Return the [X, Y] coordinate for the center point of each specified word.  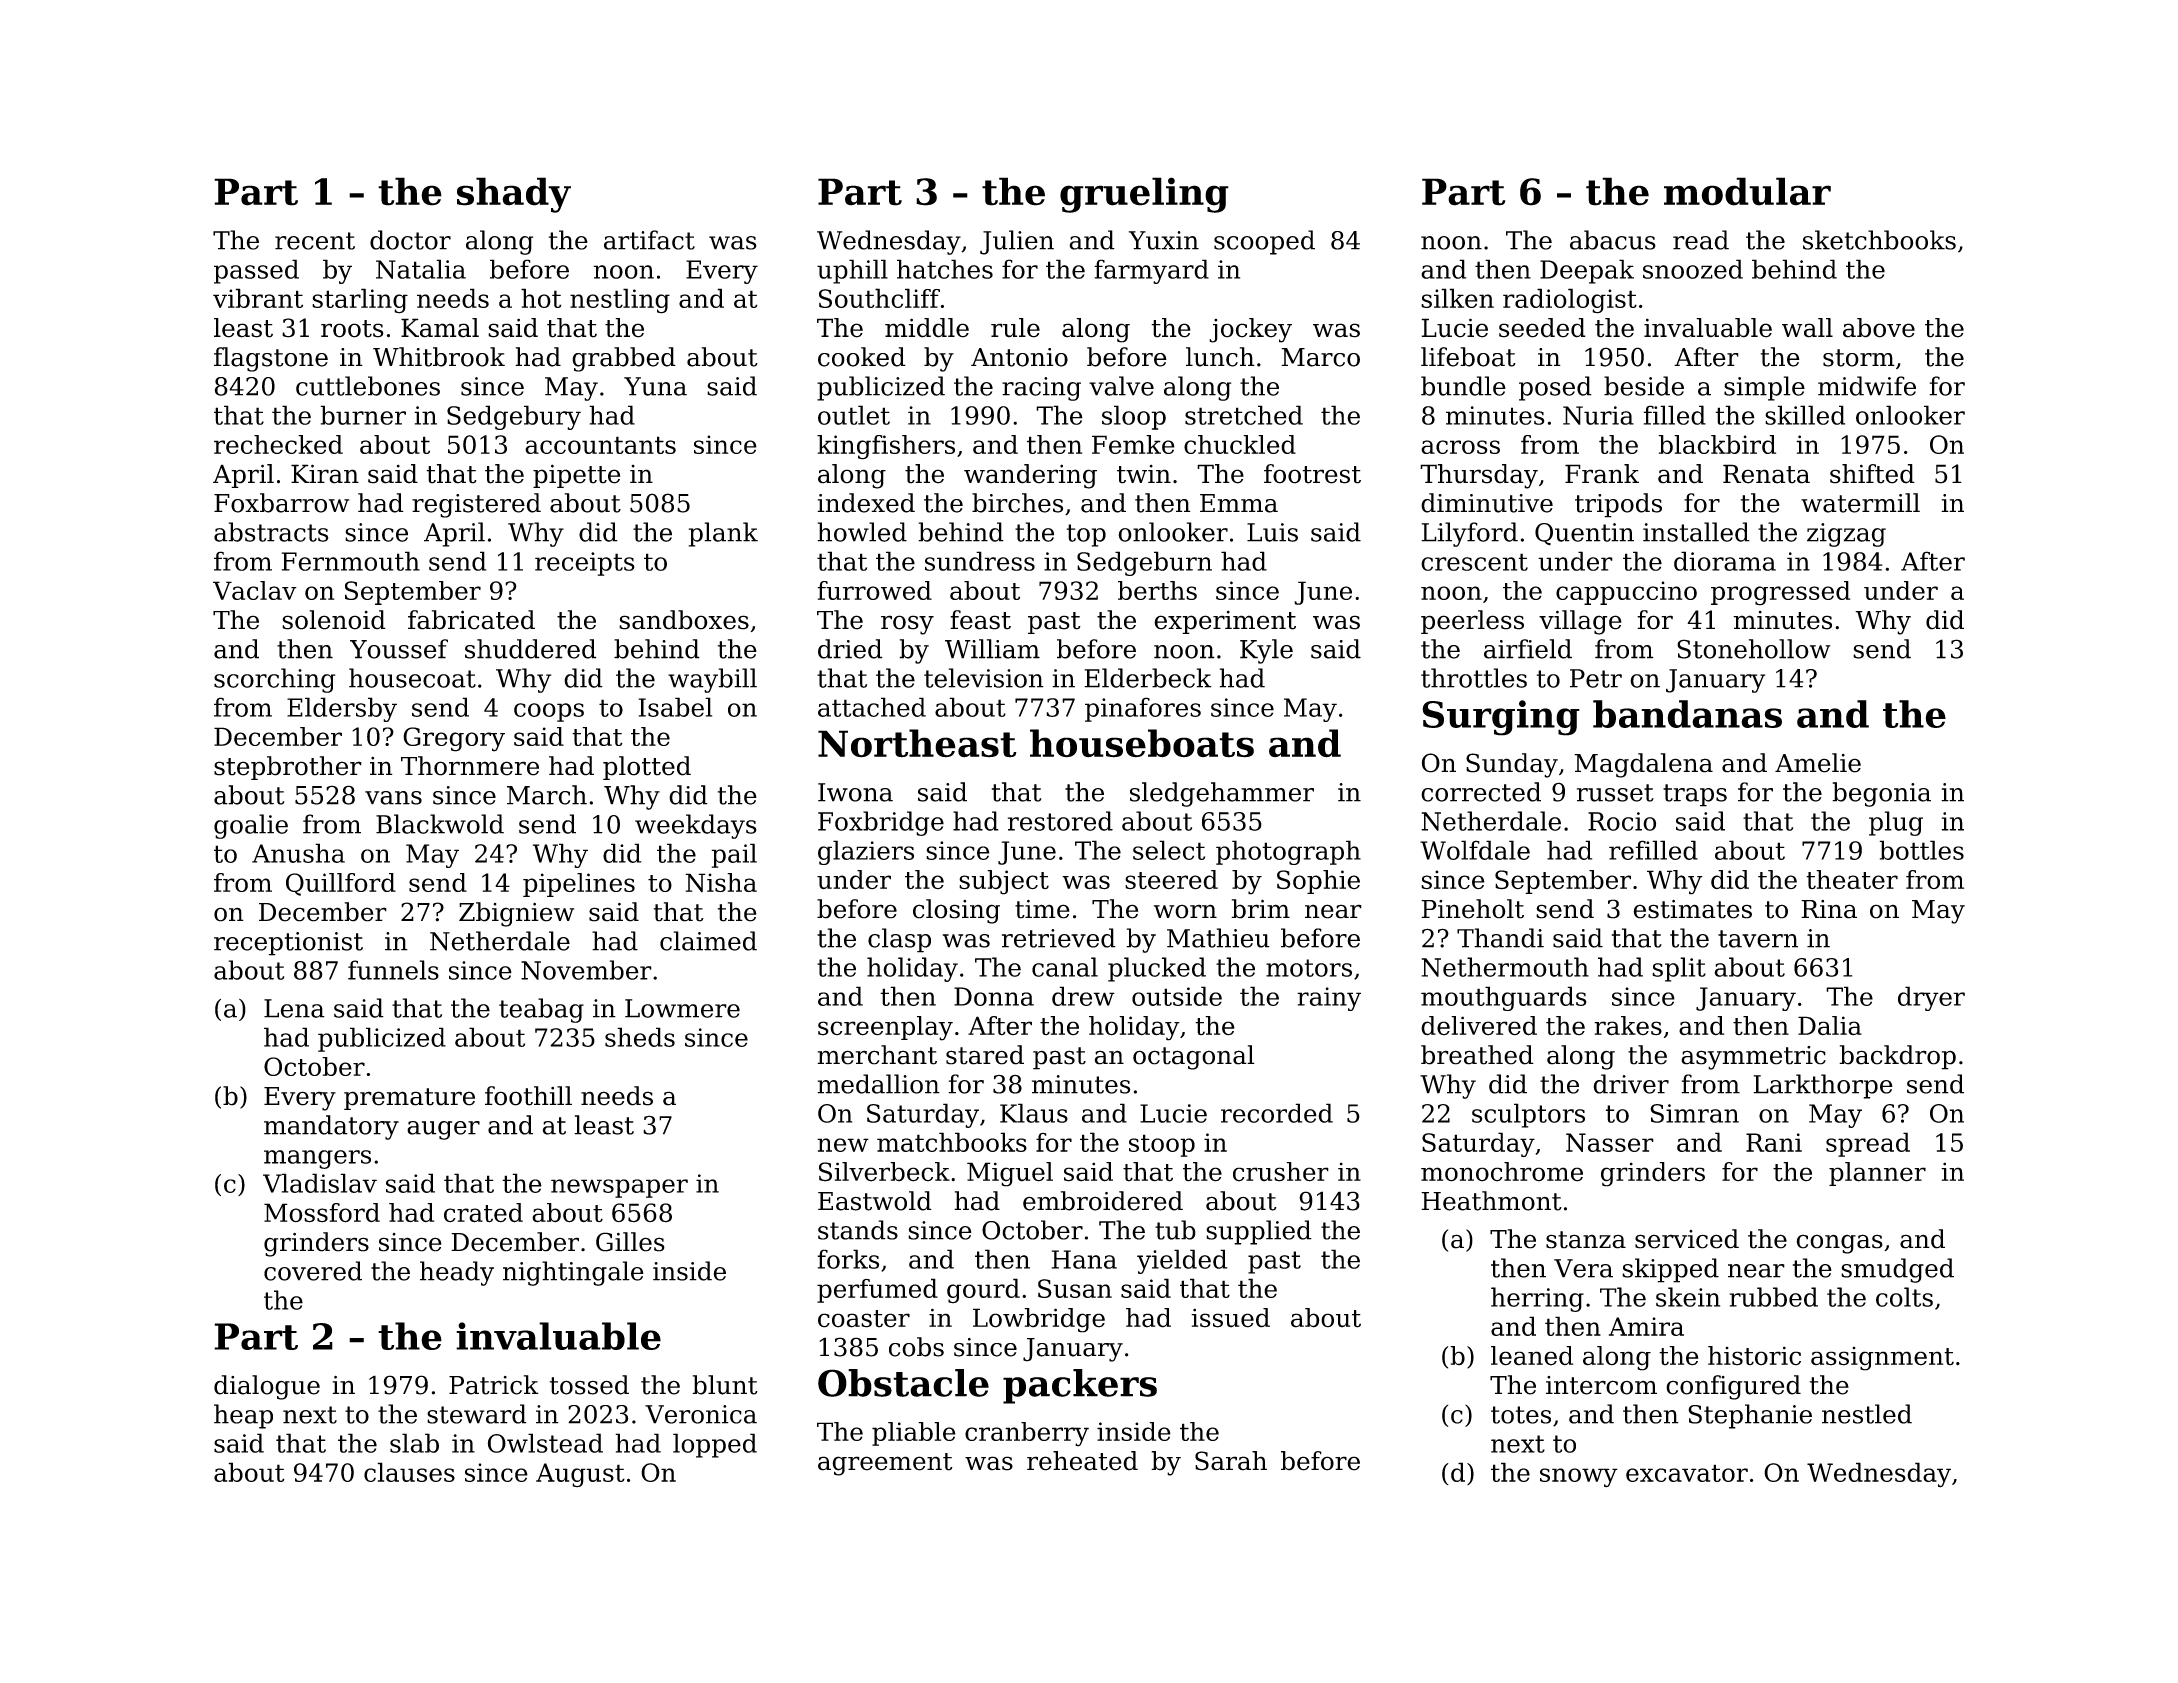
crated [483, 1213]
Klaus [1034, 1113]
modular [1747, 191]
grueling [1144, 195]
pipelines [579, 885]
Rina [1829, 909]
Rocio [1622, 821]
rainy [1329, 999]
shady [514, 195]
